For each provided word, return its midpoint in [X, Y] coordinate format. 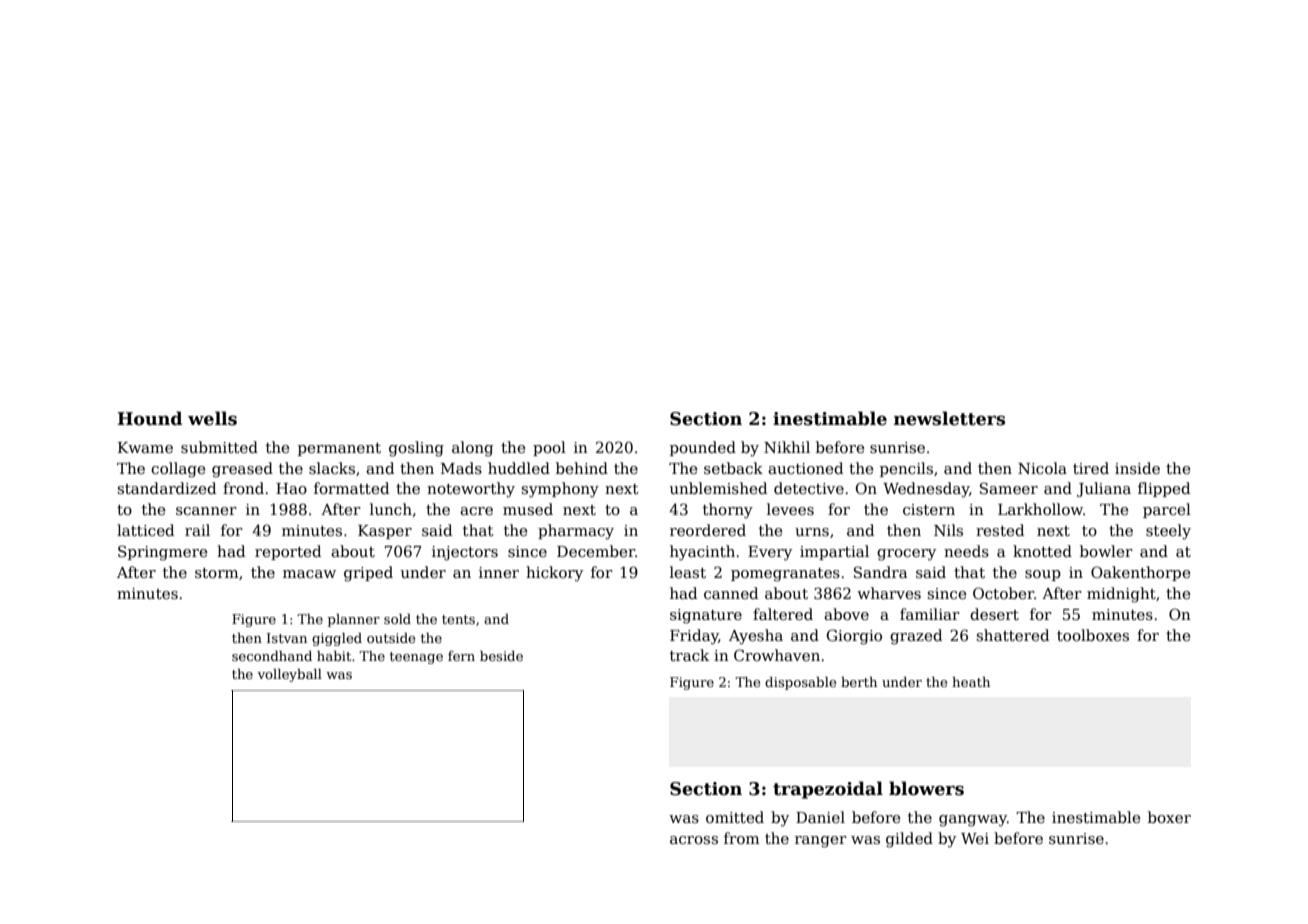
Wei [975, 838]
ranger [821, 842]
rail [197, 530]
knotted [1042, 551]
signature [706, 616]
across [694, 840]
